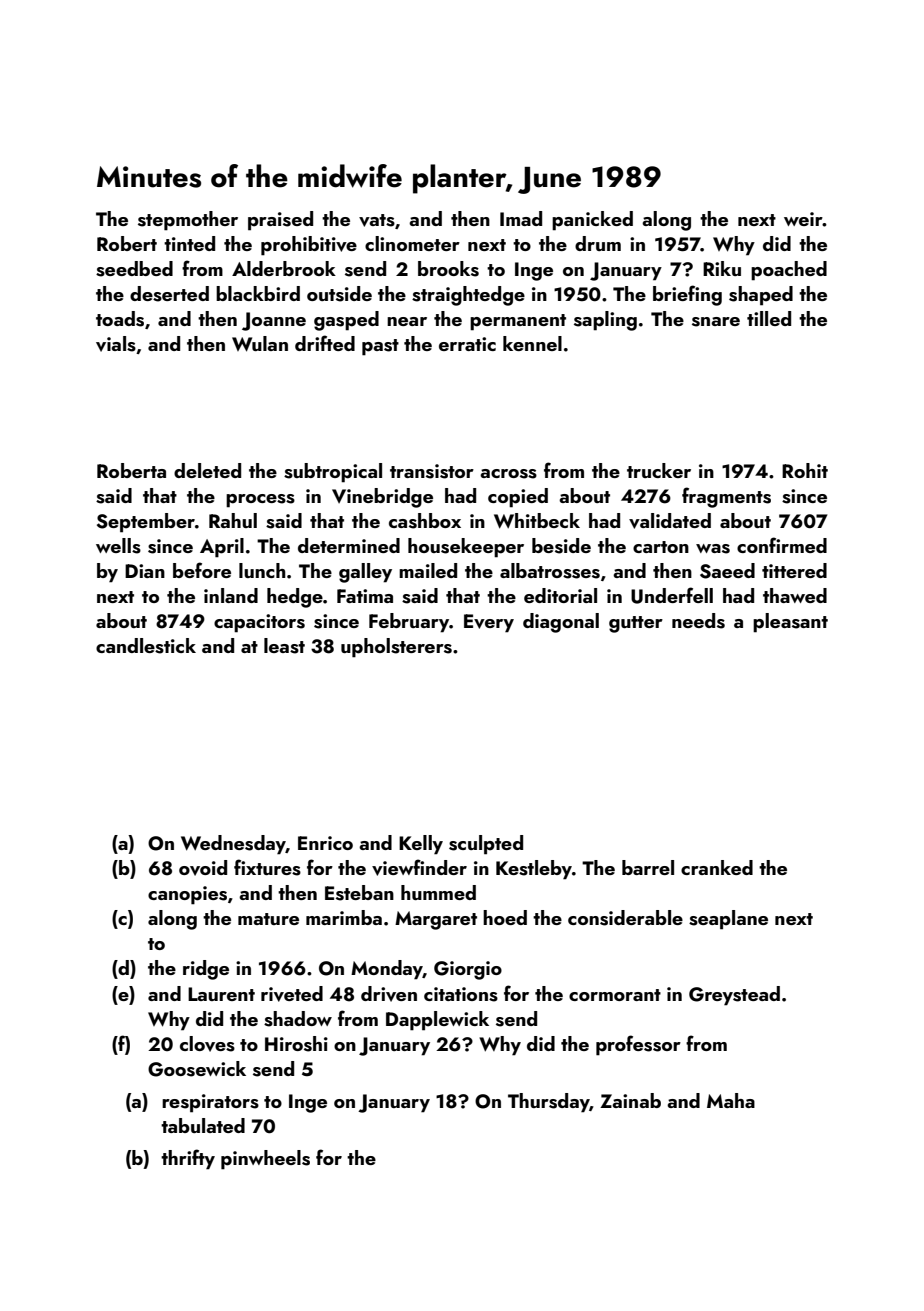  I want to click on Dapplewick, so click(437, 1021).
